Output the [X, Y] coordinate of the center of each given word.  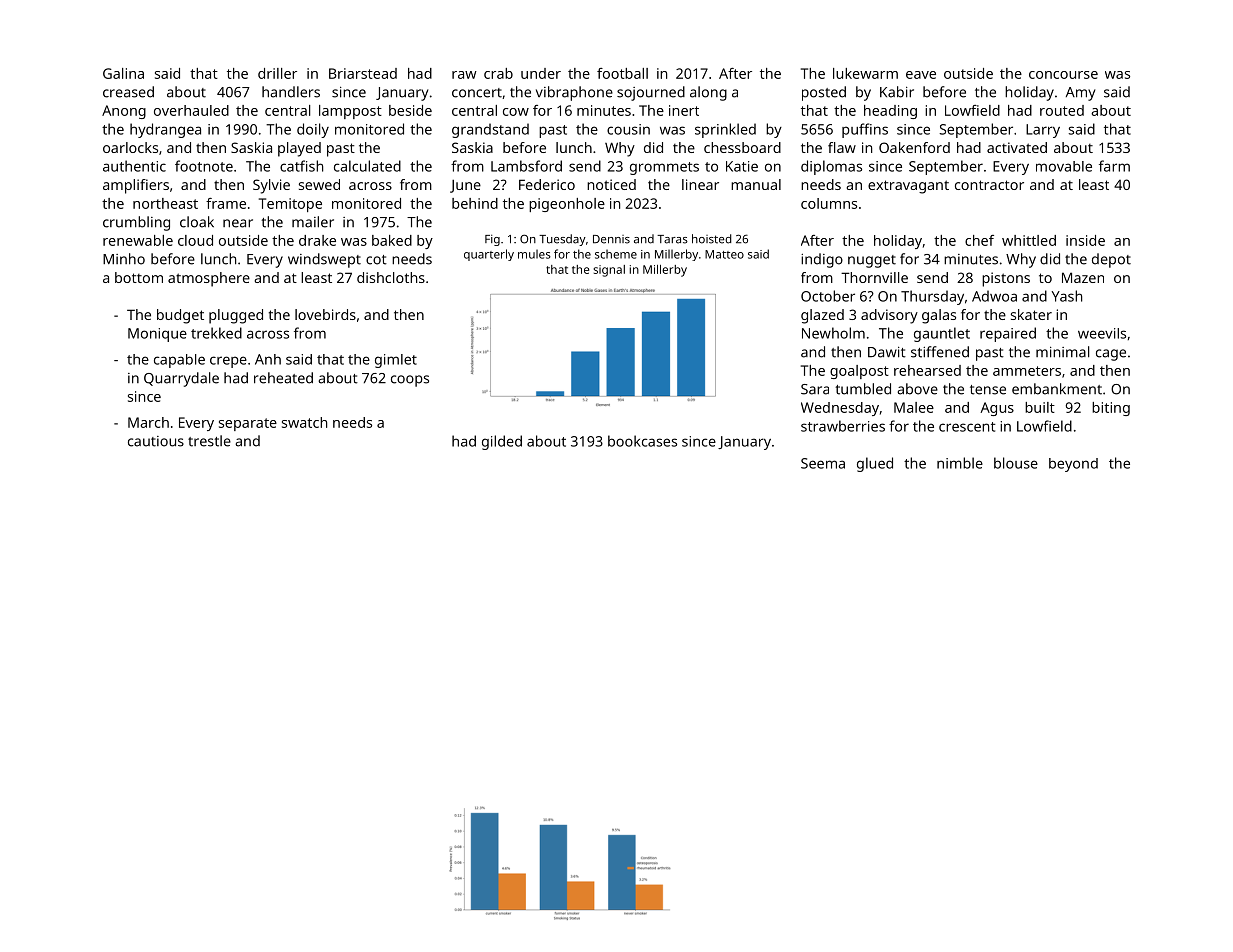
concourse [1063, 75]
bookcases [642, 441]
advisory [889, 316]
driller [277, 73]
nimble [960, 463]
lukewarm [865, 73]
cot [376, 260]
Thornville [874, 277]
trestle [209, 441]
